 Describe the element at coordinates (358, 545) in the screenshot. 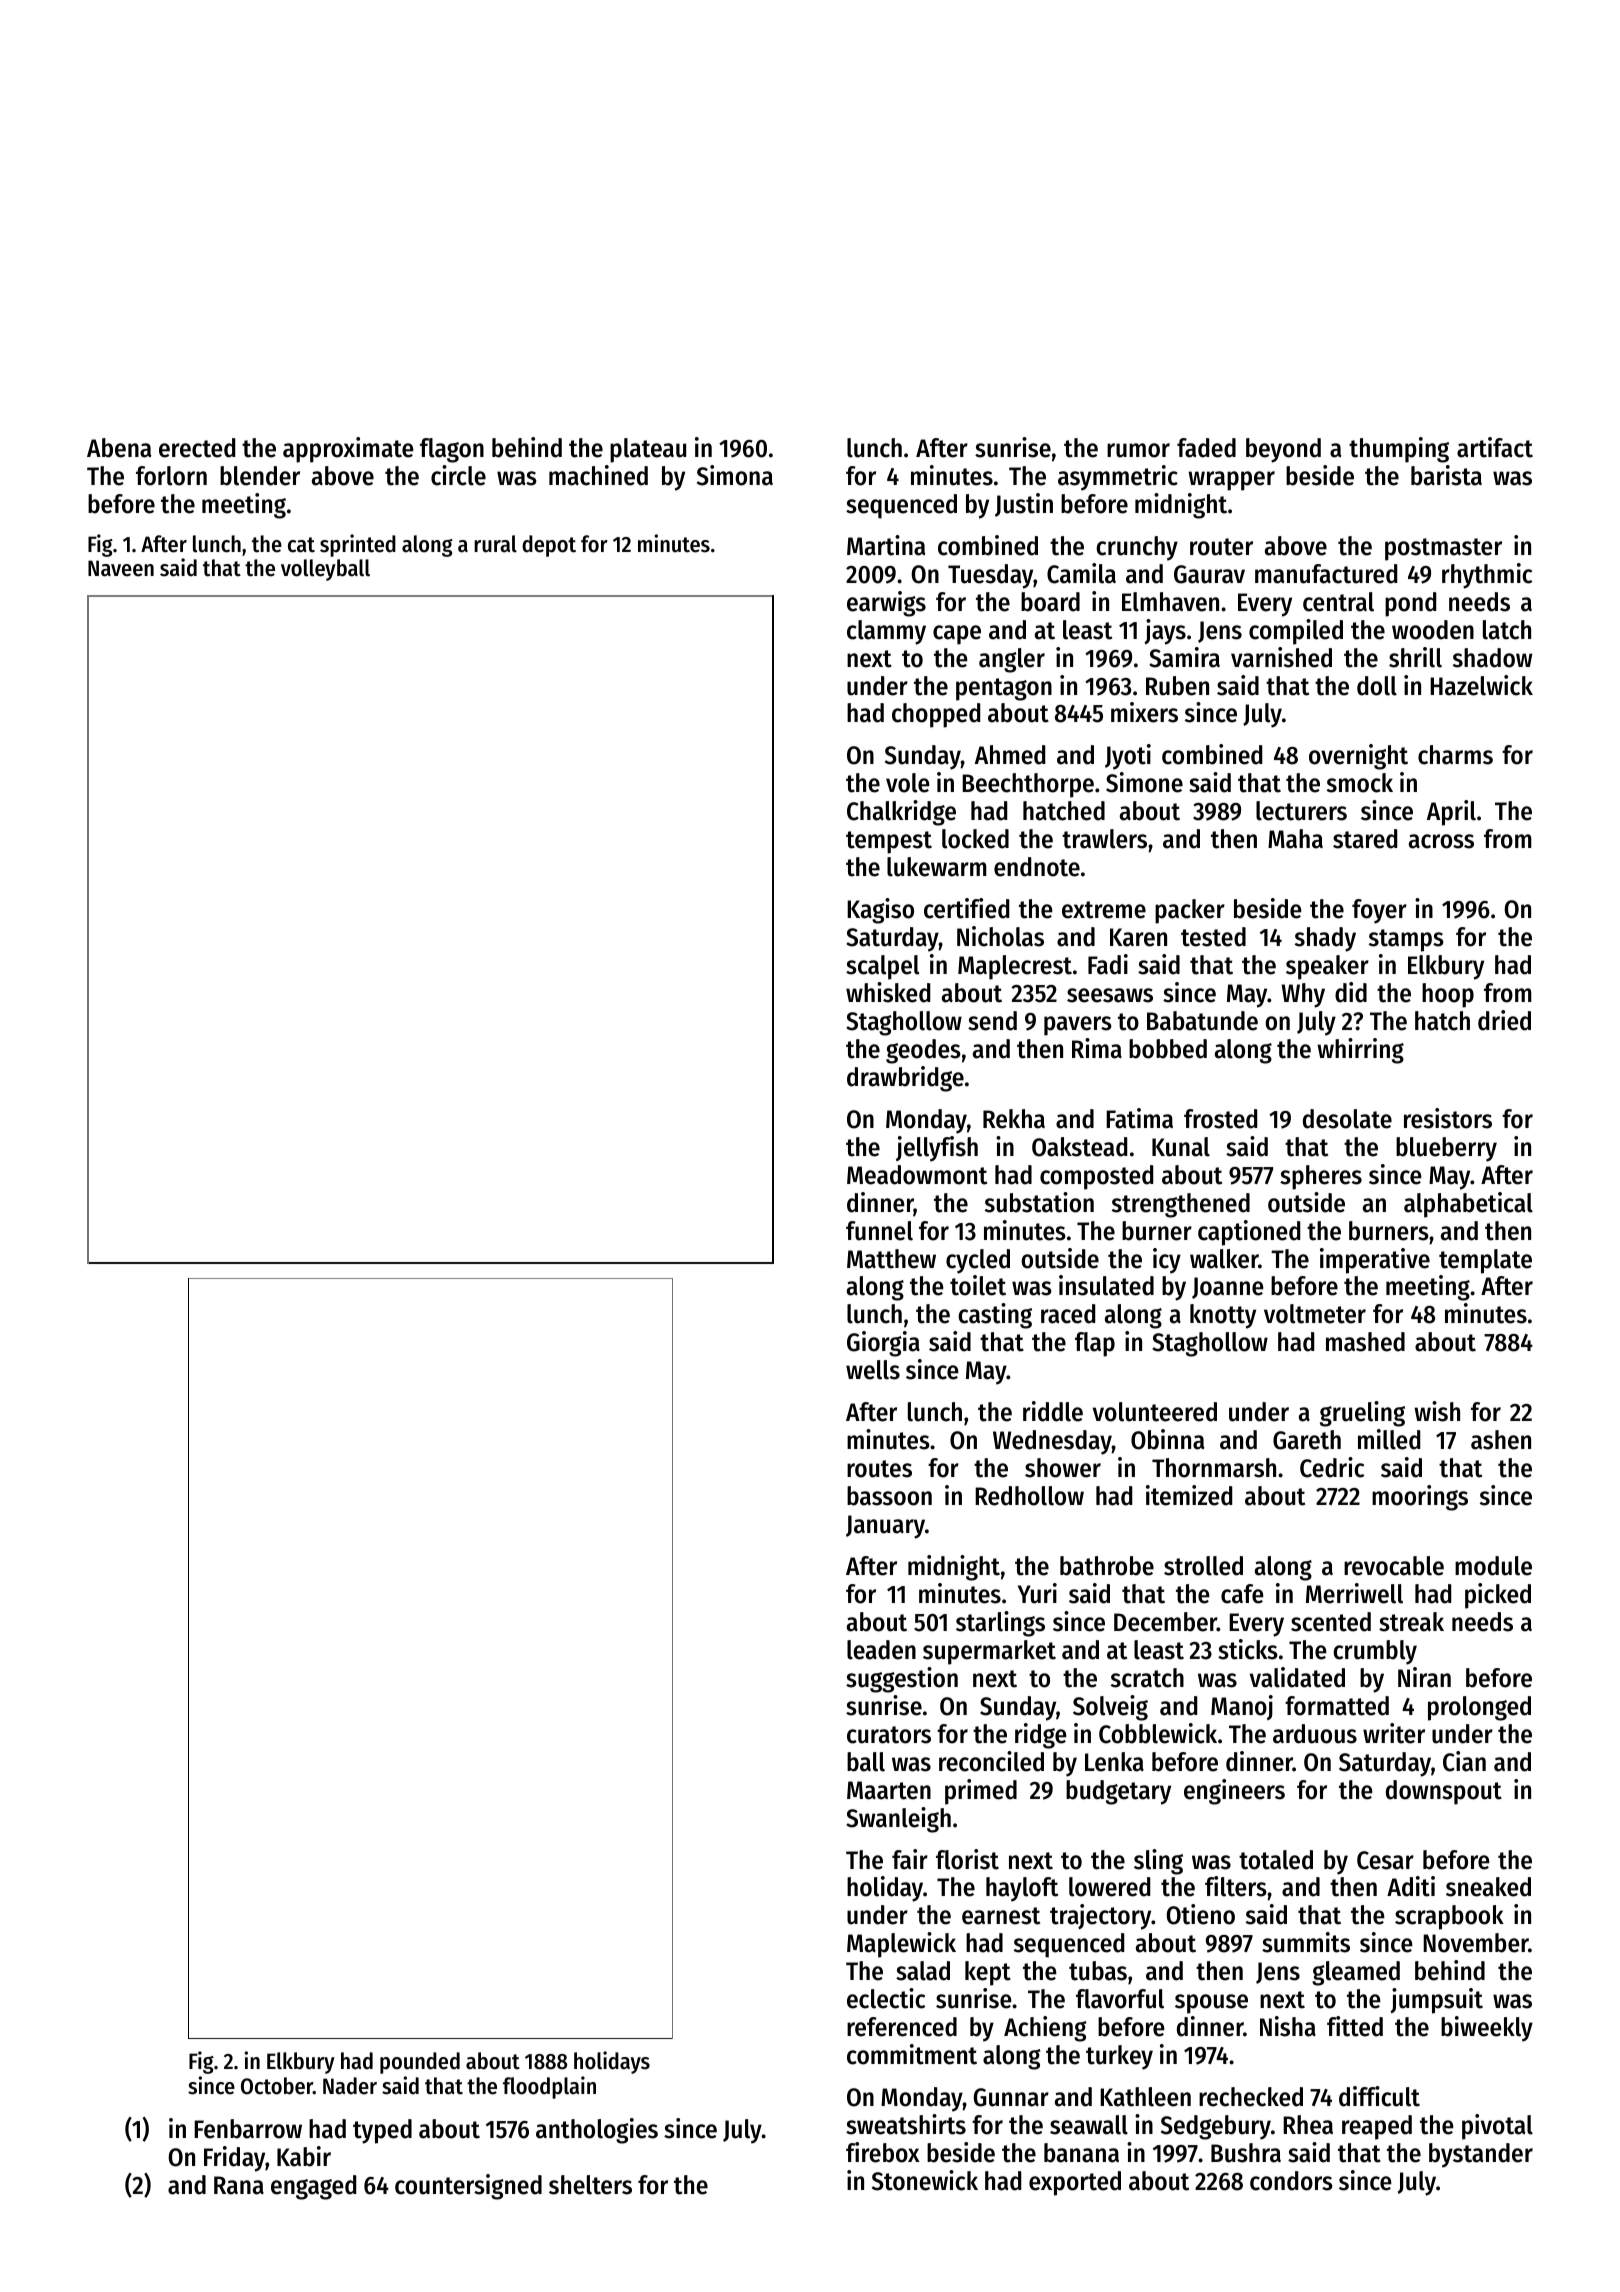

I see `sprinted` at that location.
